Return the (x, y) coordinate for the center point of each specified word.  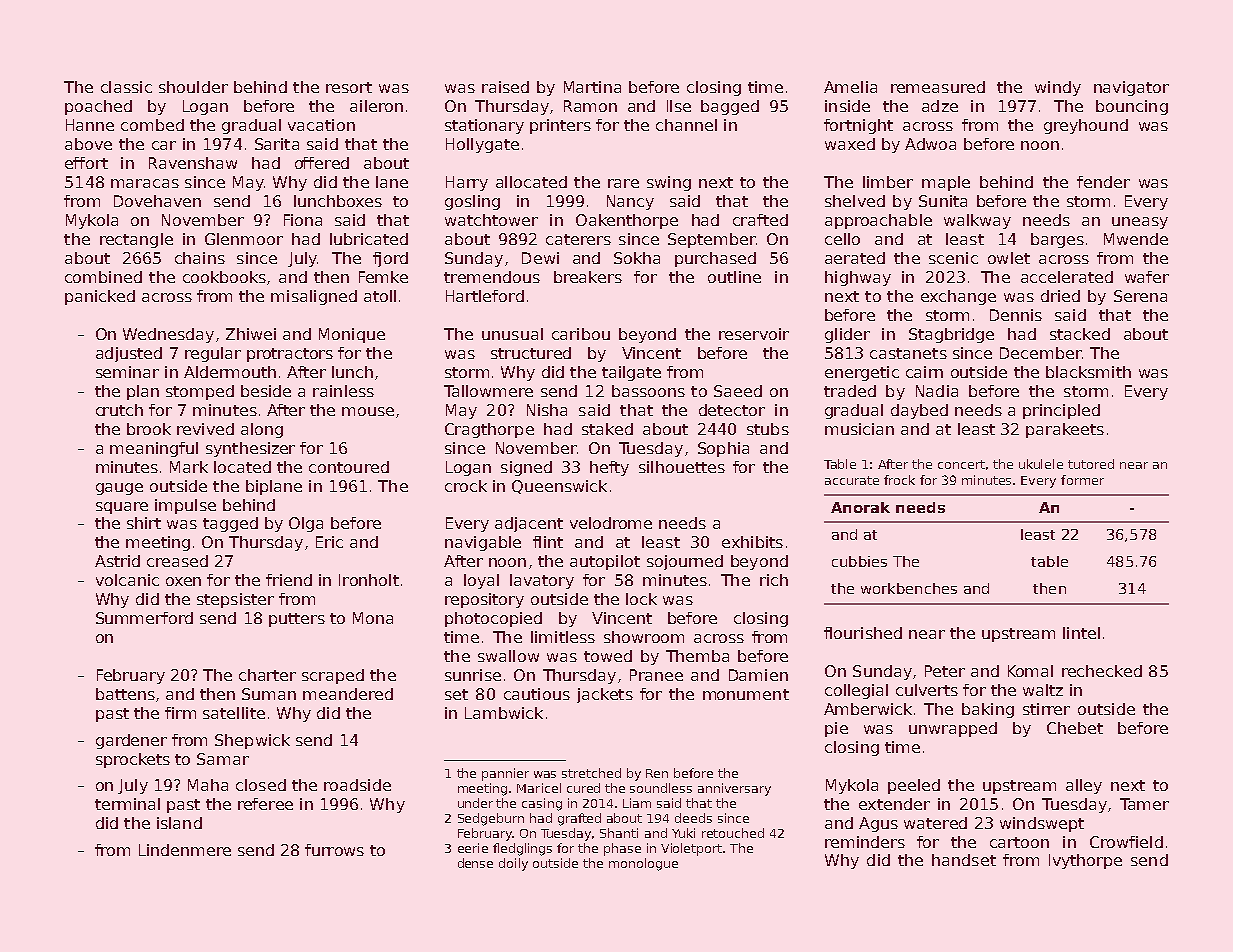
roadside (357, 785)
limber (888, 182)
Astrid (117, 561)
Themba (697, 656)
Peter (945, 671)
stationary (484, 126)
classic (126, 87)
